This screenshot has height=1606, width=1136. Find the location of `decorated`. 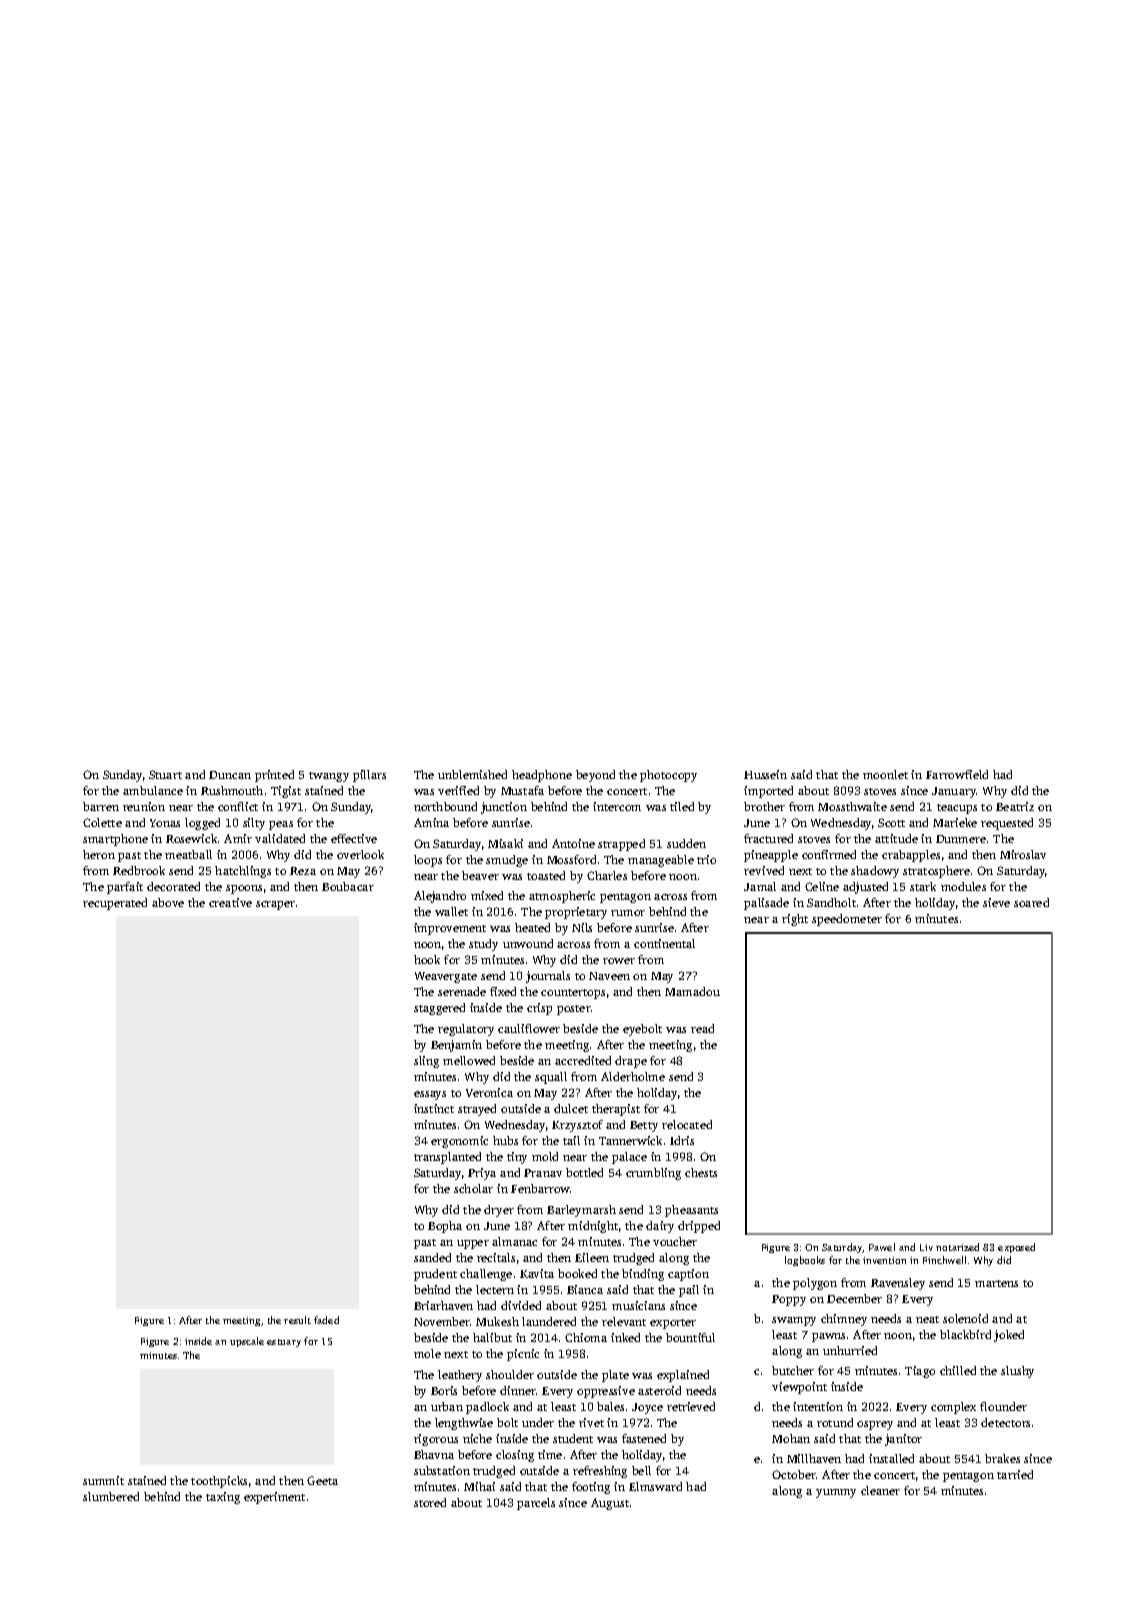

decorated is located at coordinates (173, 886).
